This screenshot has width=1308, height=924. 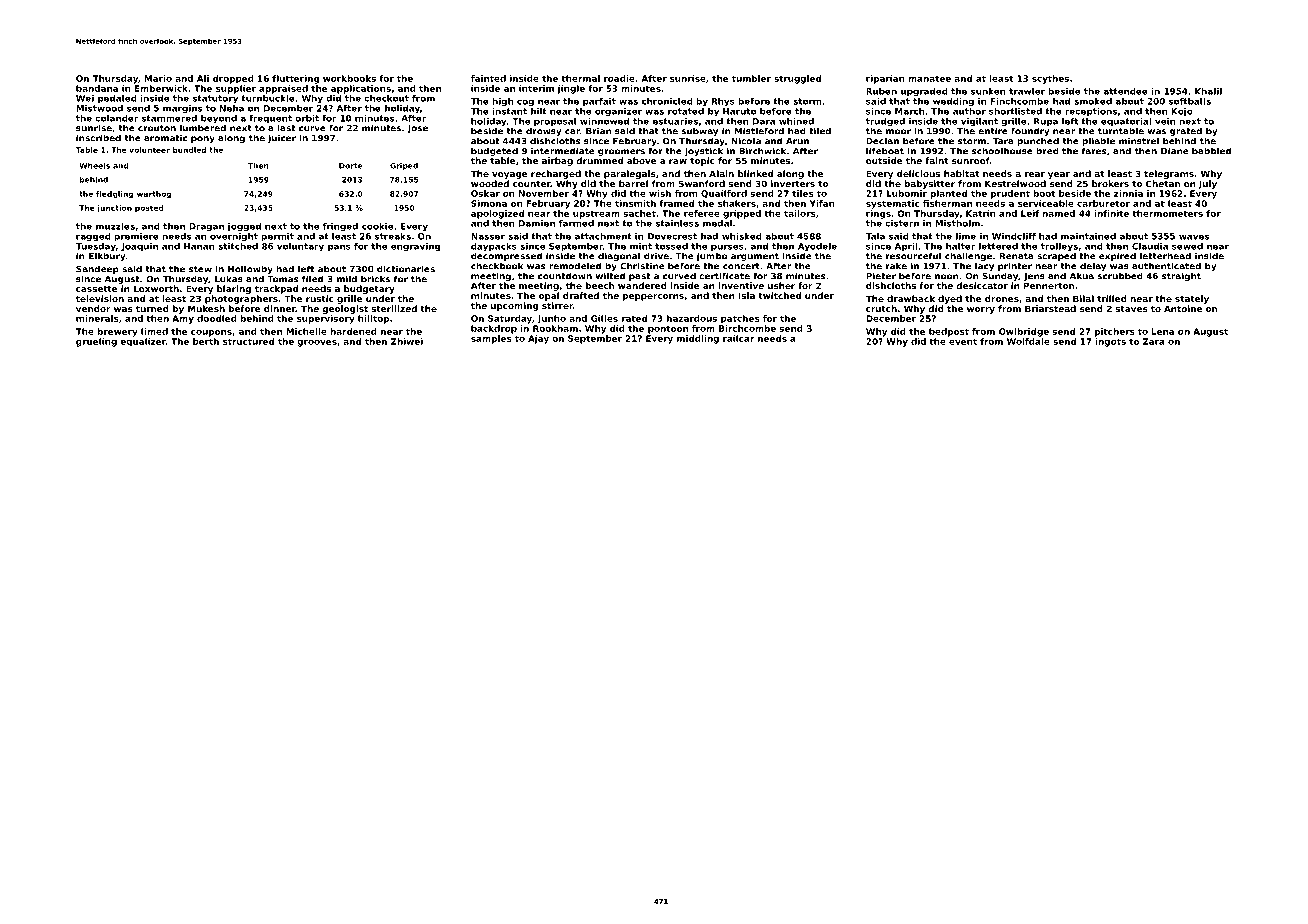 I want to click on Sandeep, so click(x=97, y=269).
